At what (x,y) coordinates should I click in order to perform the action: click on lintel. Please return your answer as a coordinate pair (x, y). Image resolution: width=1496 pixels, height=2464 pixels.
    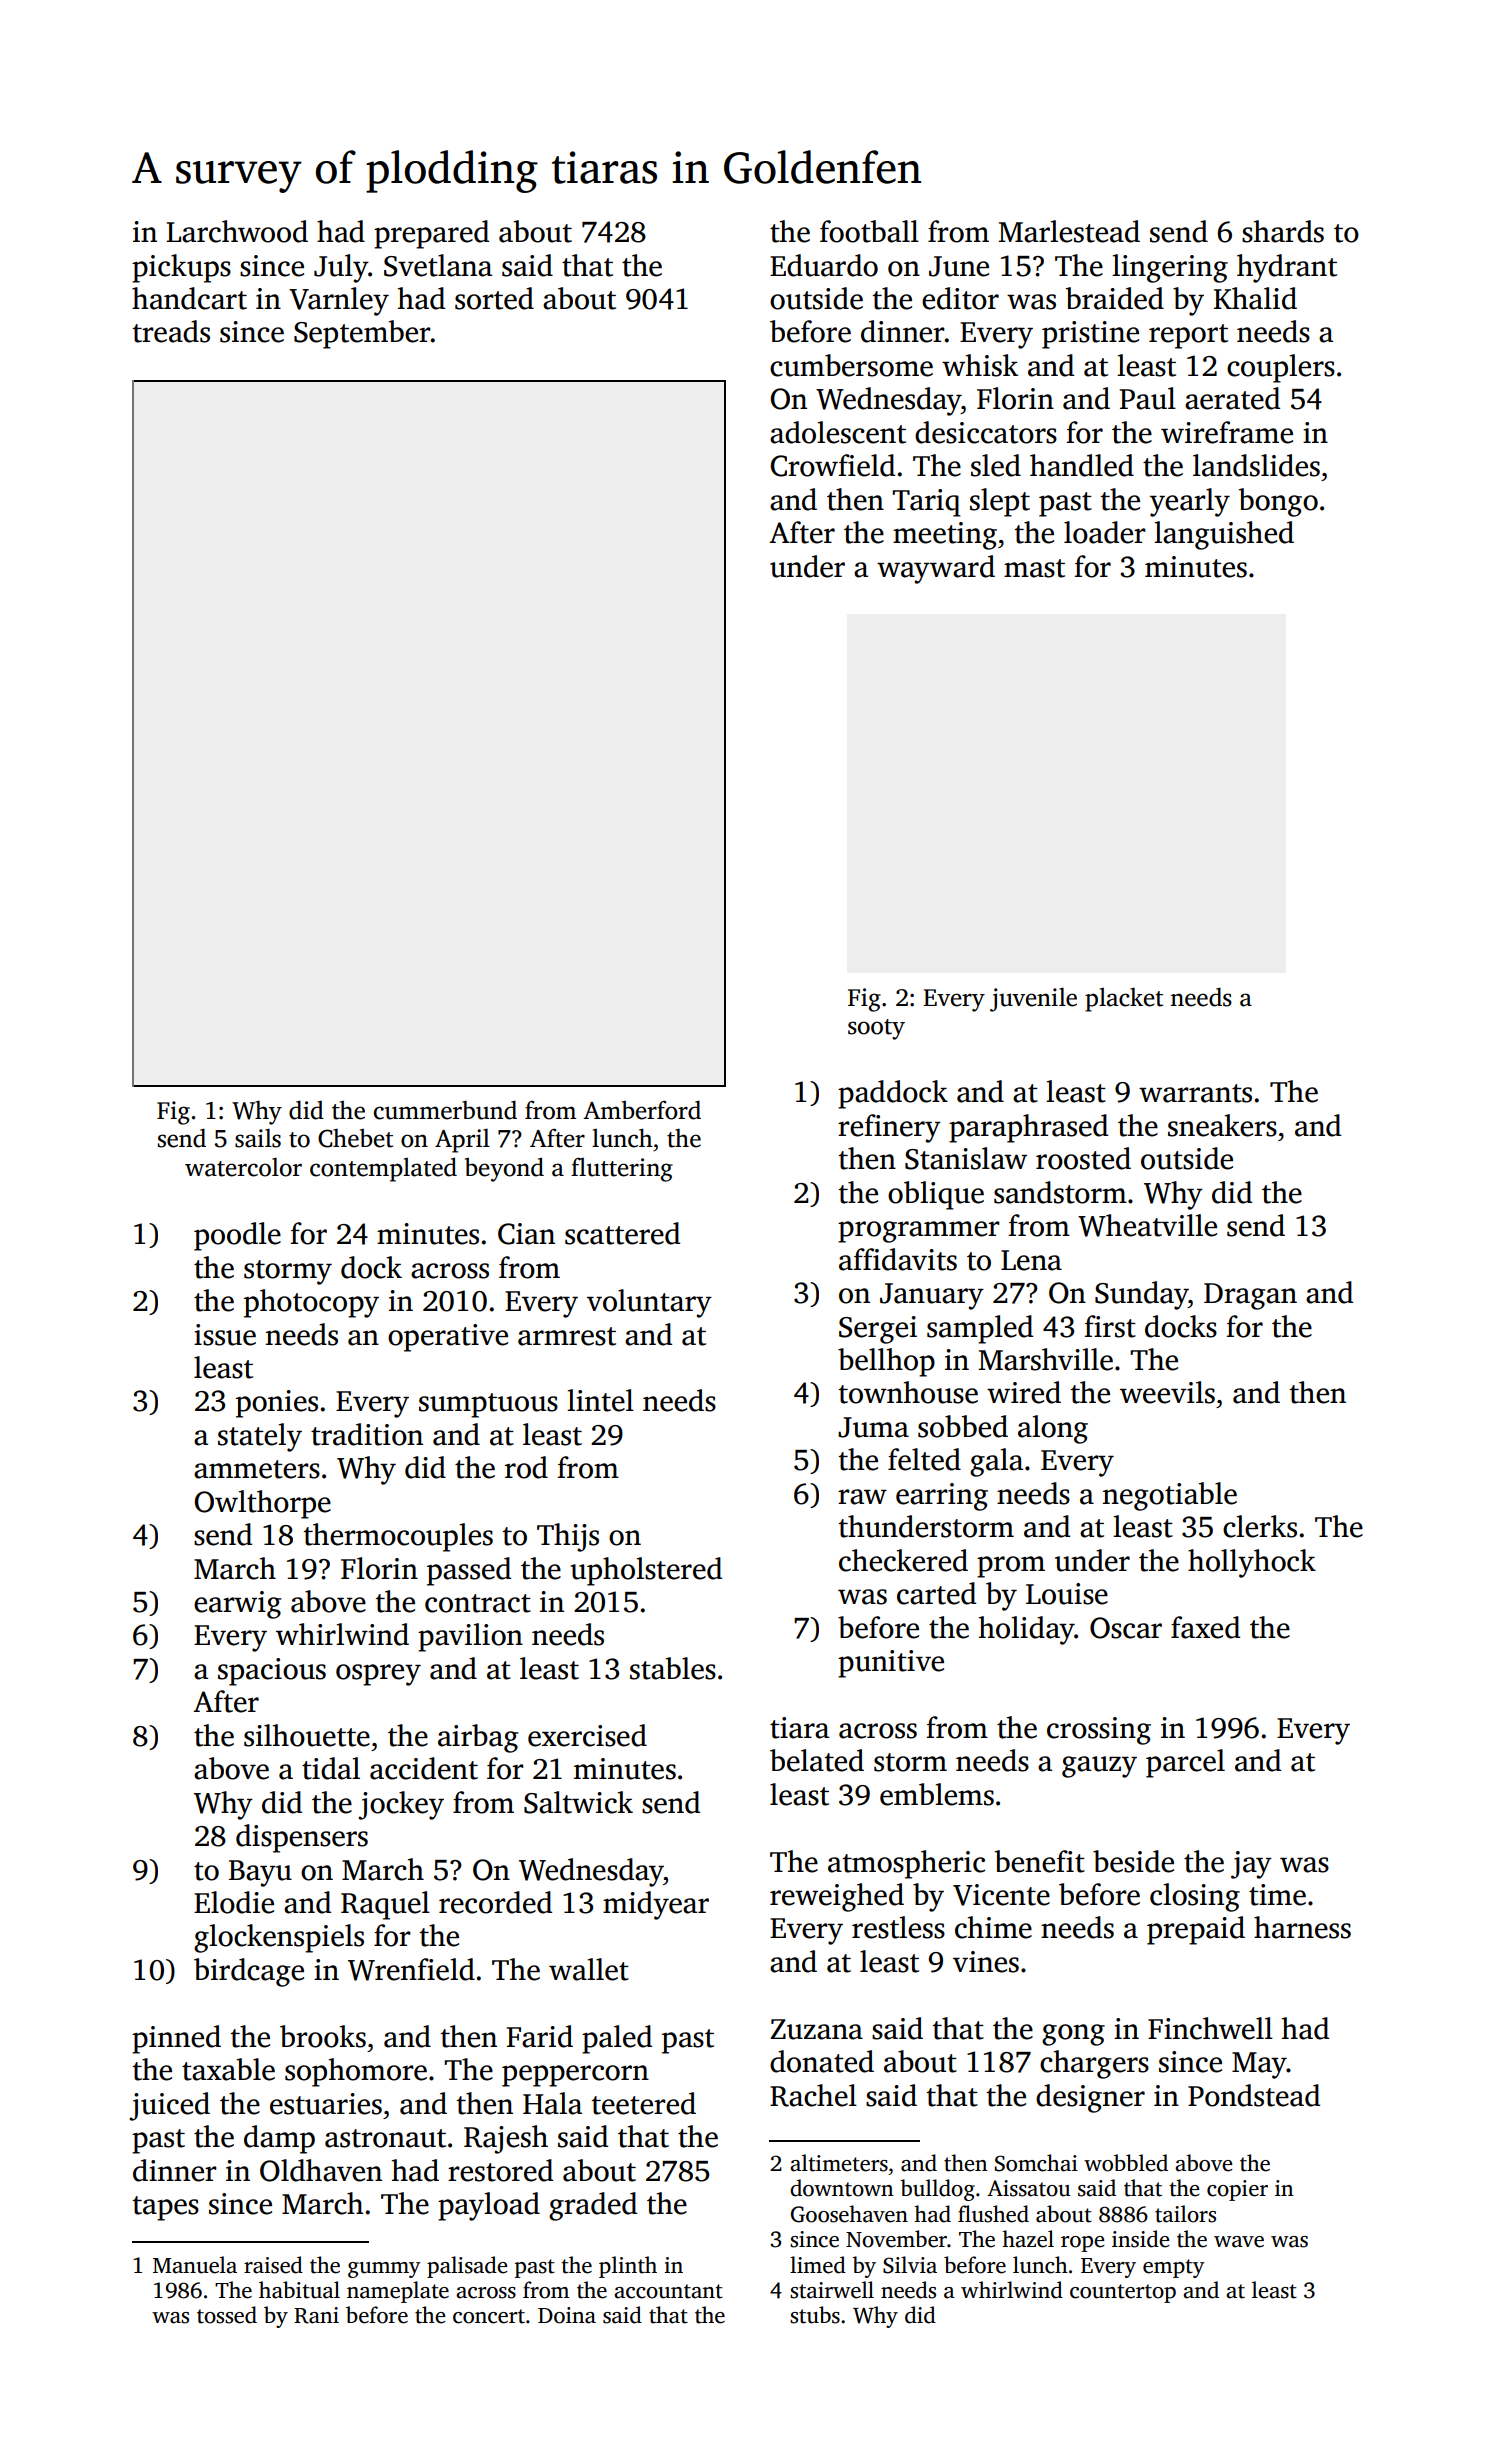
    Looking at the image, I should click on (600, 1400).
